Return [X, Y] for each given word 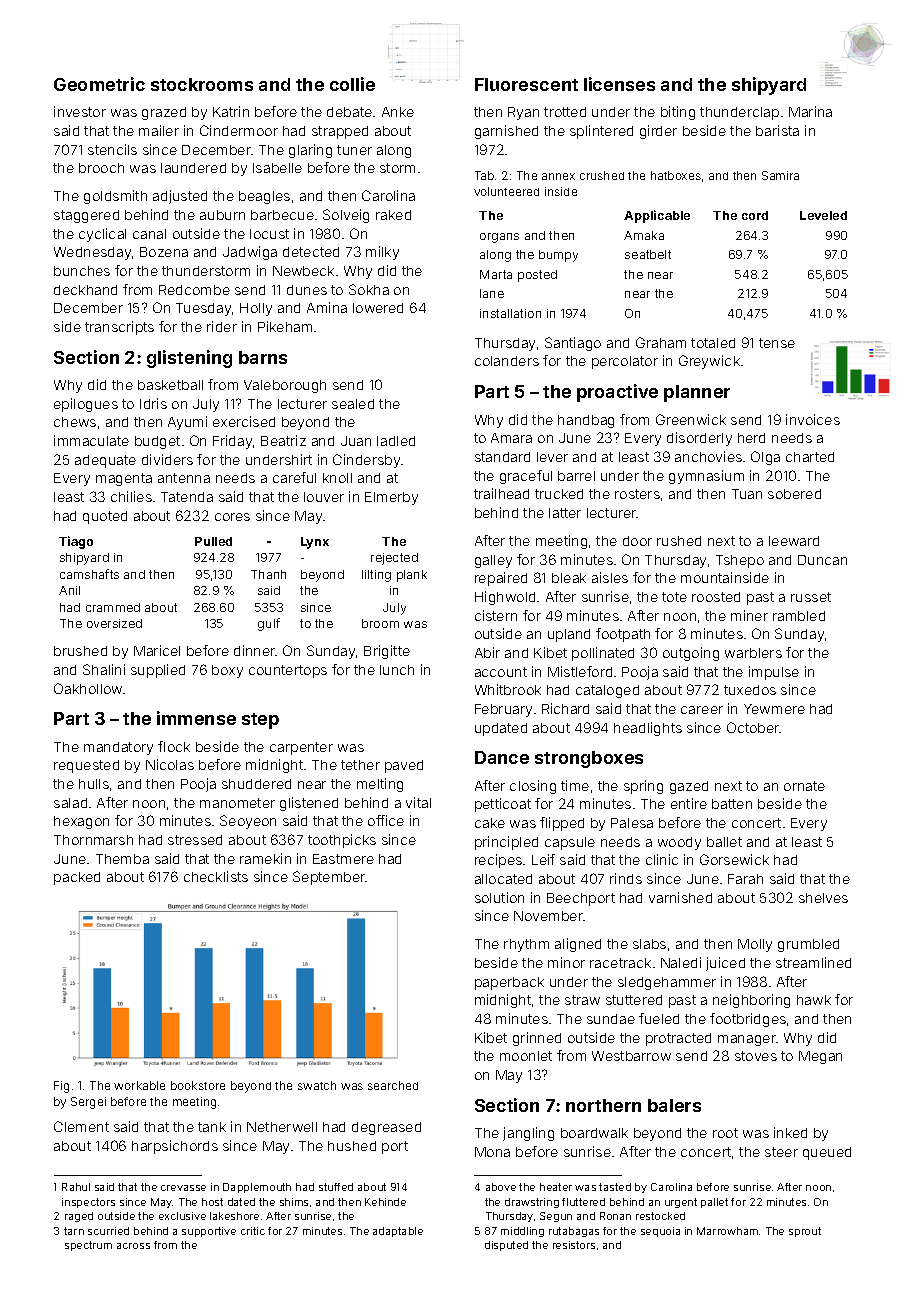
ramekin [265, 858]
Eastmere [343, 859]
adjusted [180, 197]
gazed [689, 787]
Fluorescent [526, 84]
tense [777, 343]
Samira [780, 175]
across [133, 1246]
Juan [356, 441]
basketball [170, 385]
